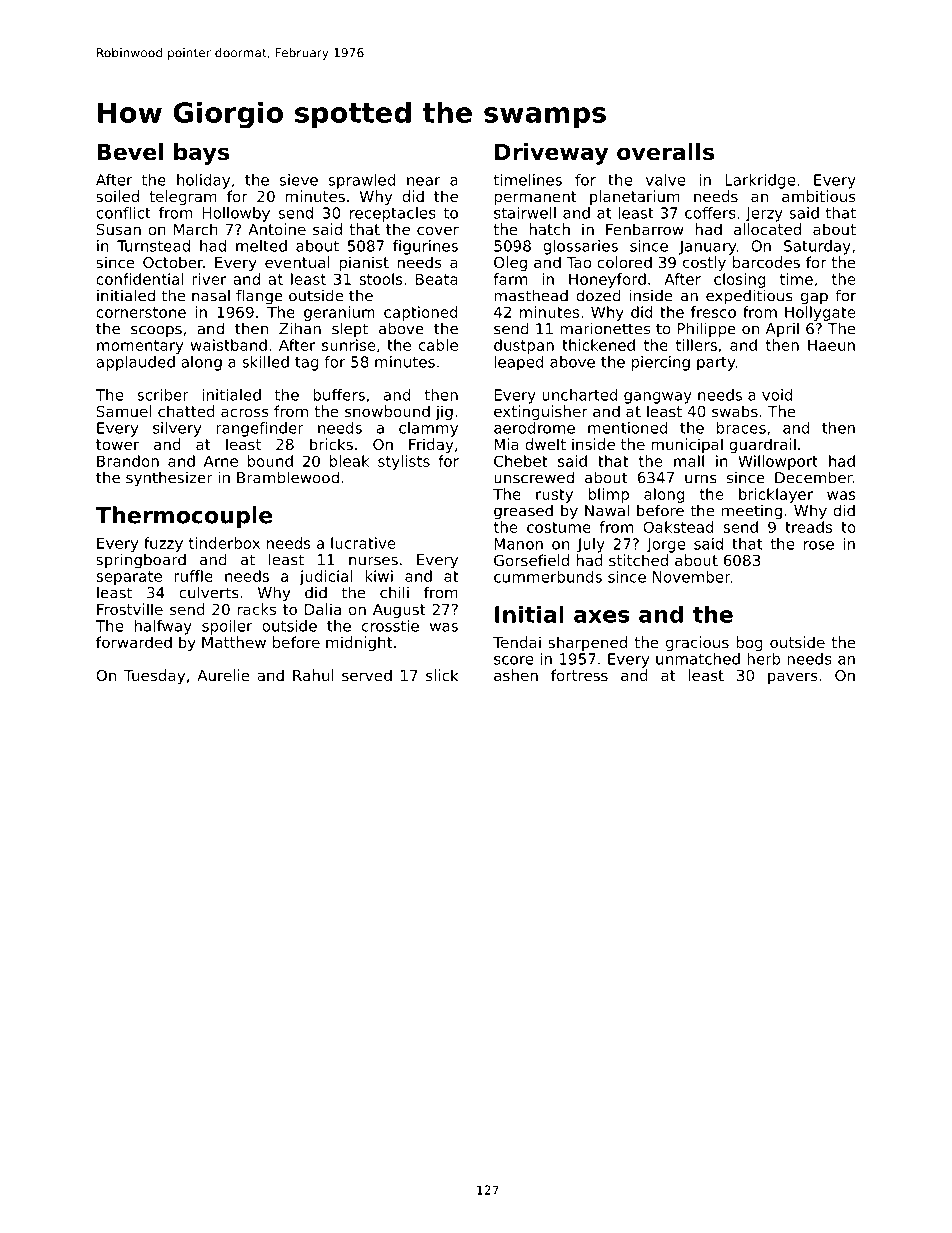 The height and width of the document is (1233, 952). Describe the element at coordinates (820, 313) in the document. I see `Hollygate` at that location.
